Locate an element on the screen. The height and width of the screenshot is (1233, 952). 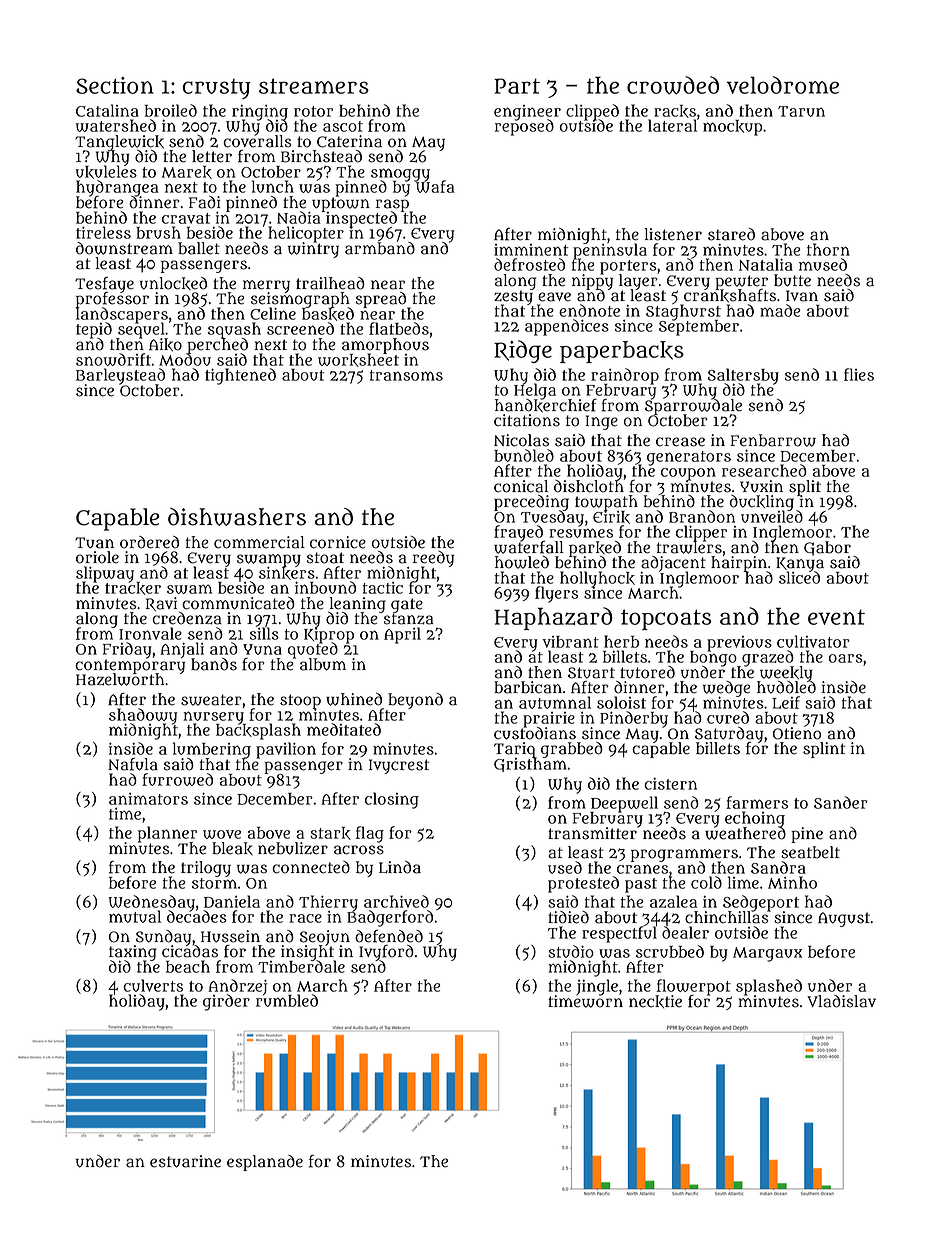
flies is located at coordinates (859, 374).
